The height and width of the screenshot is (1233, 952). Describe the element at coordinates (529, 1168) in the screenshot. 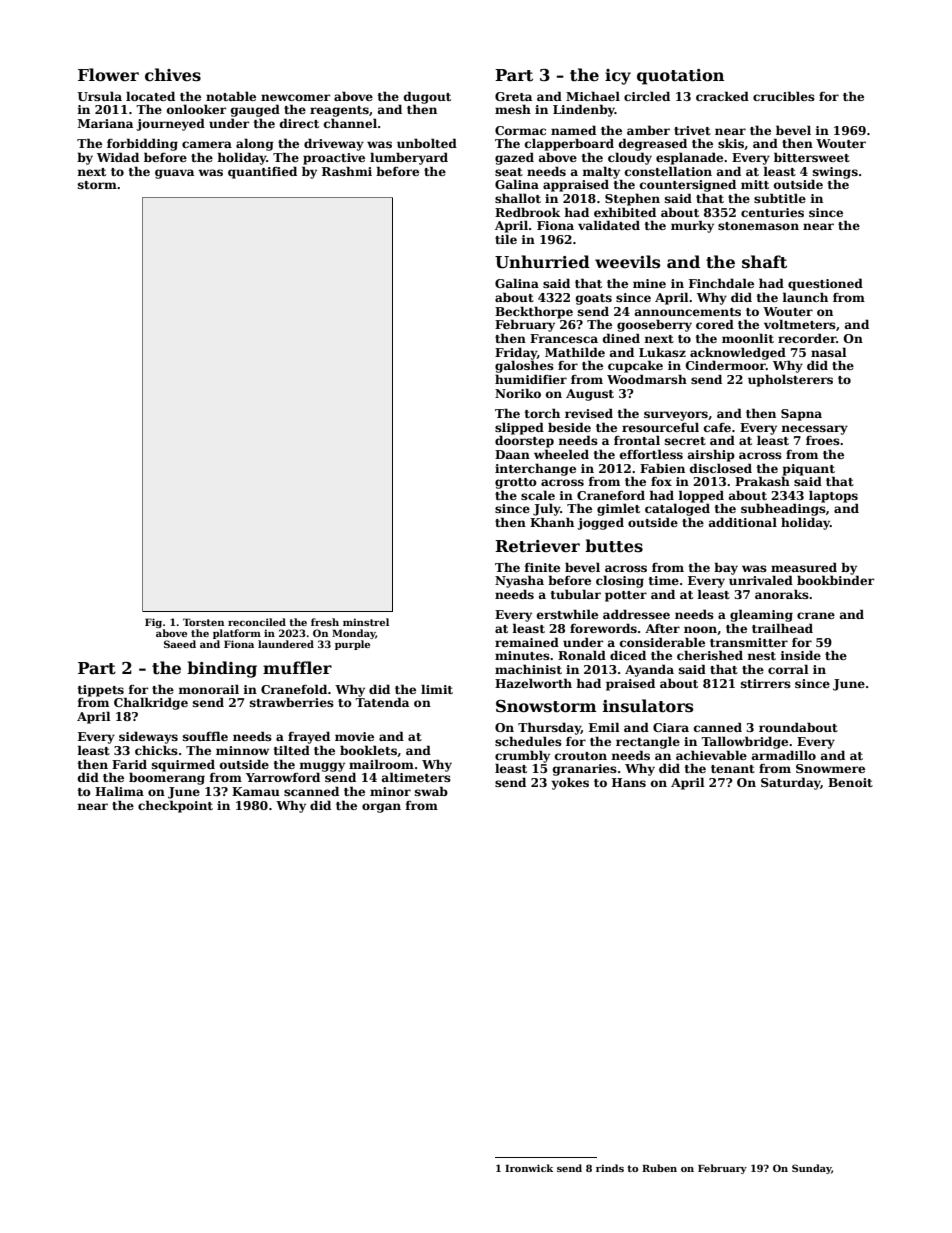

I see `Ironwick` at that location.
